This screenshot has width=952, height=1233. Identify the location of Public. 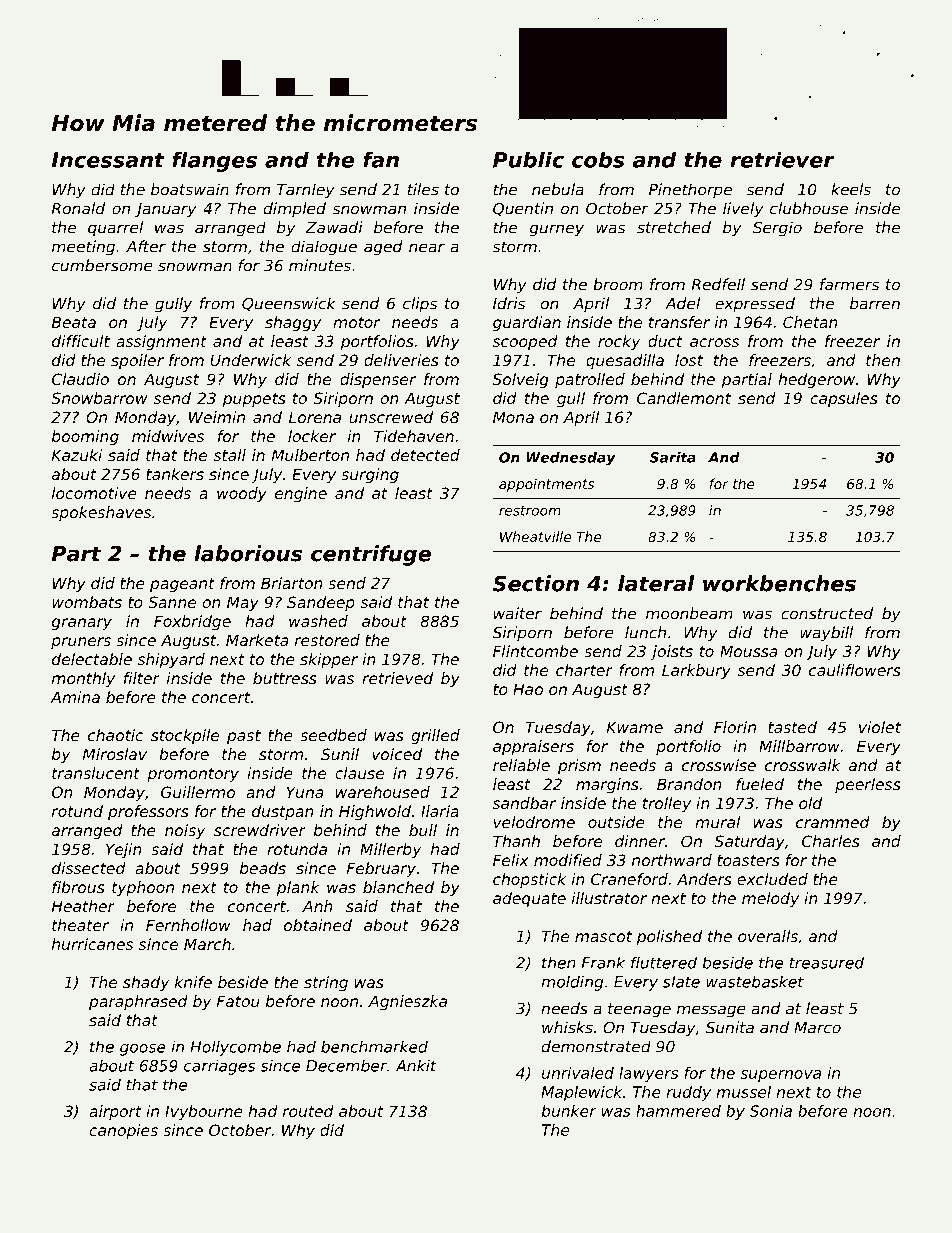
(528, 159).
